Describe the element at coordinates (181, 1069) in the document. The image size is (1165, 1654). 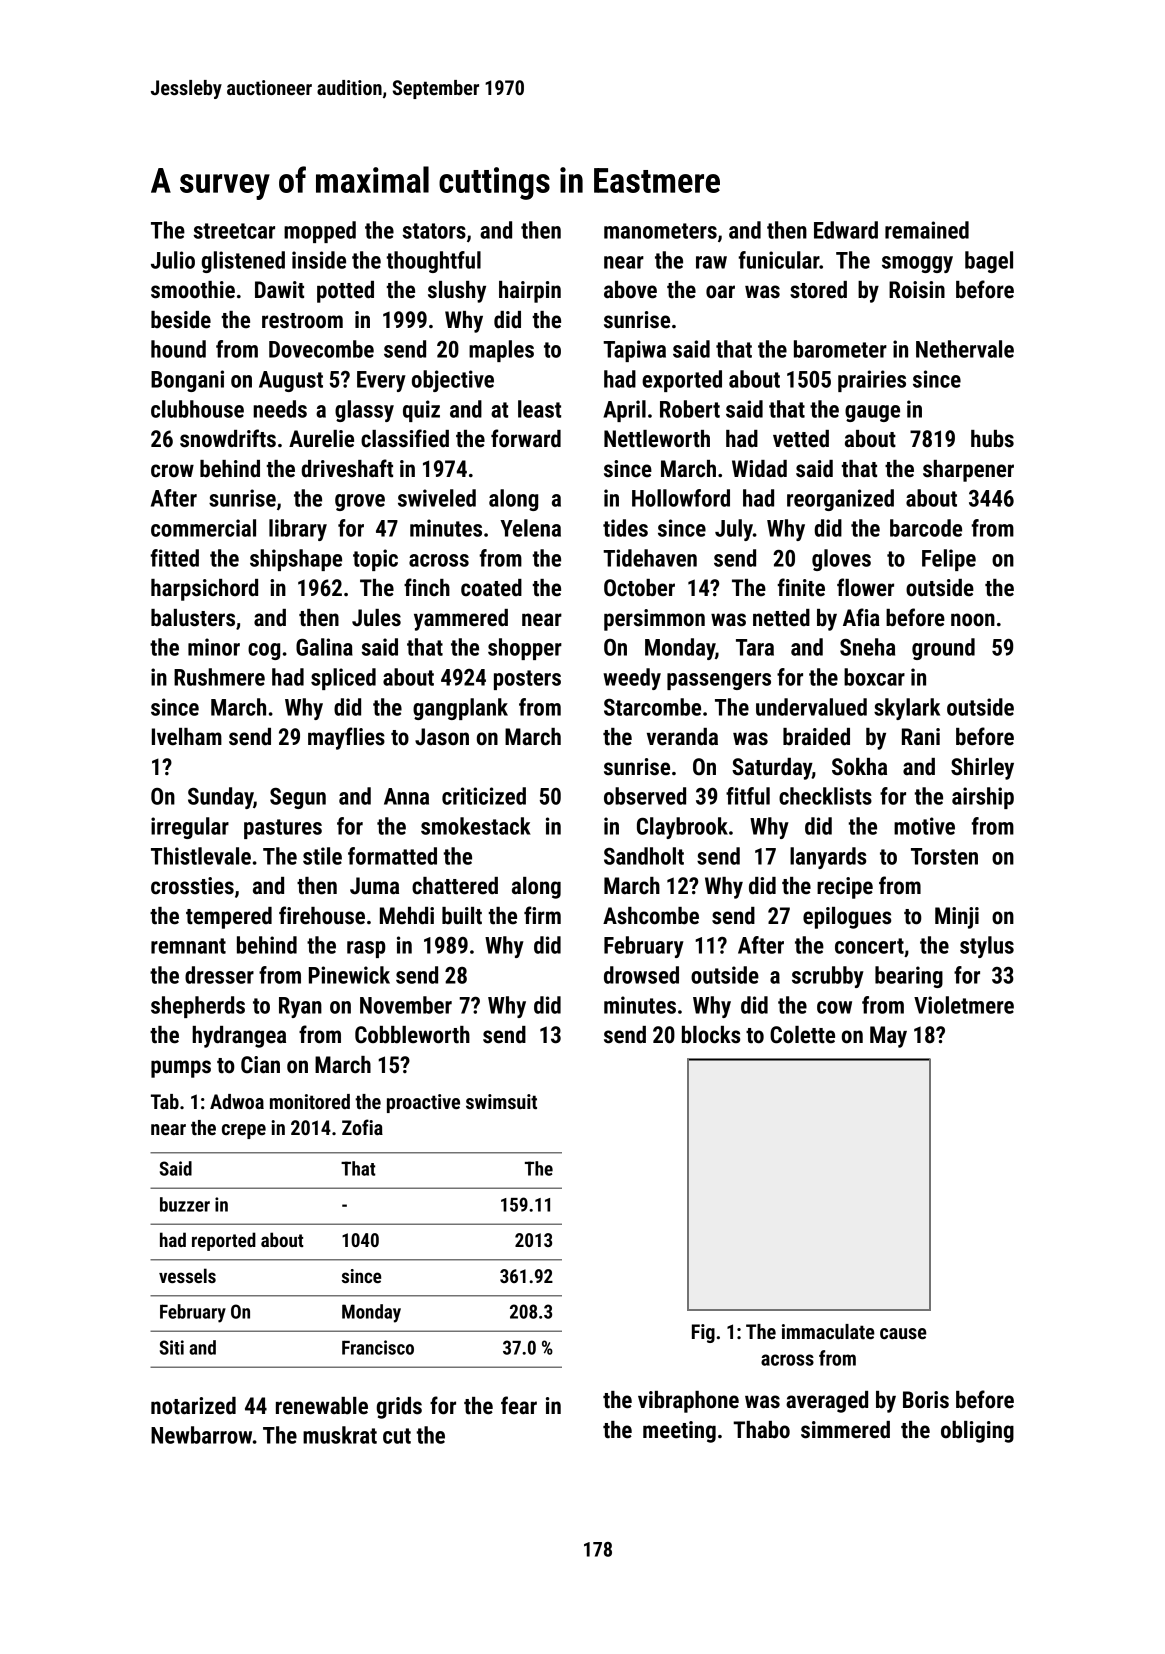
I see `pumps` at that location.
